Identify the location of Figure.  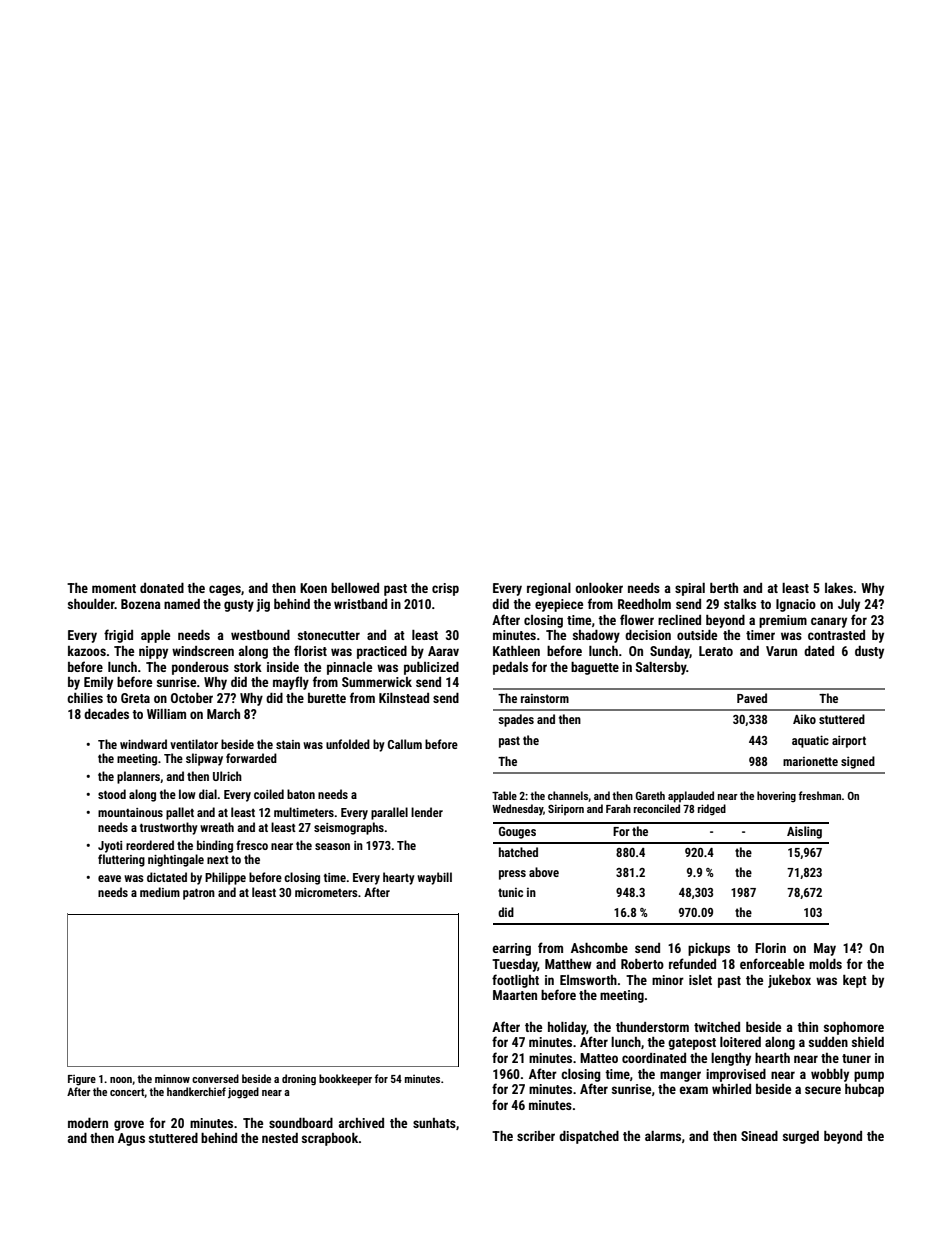
(82, 1080).
